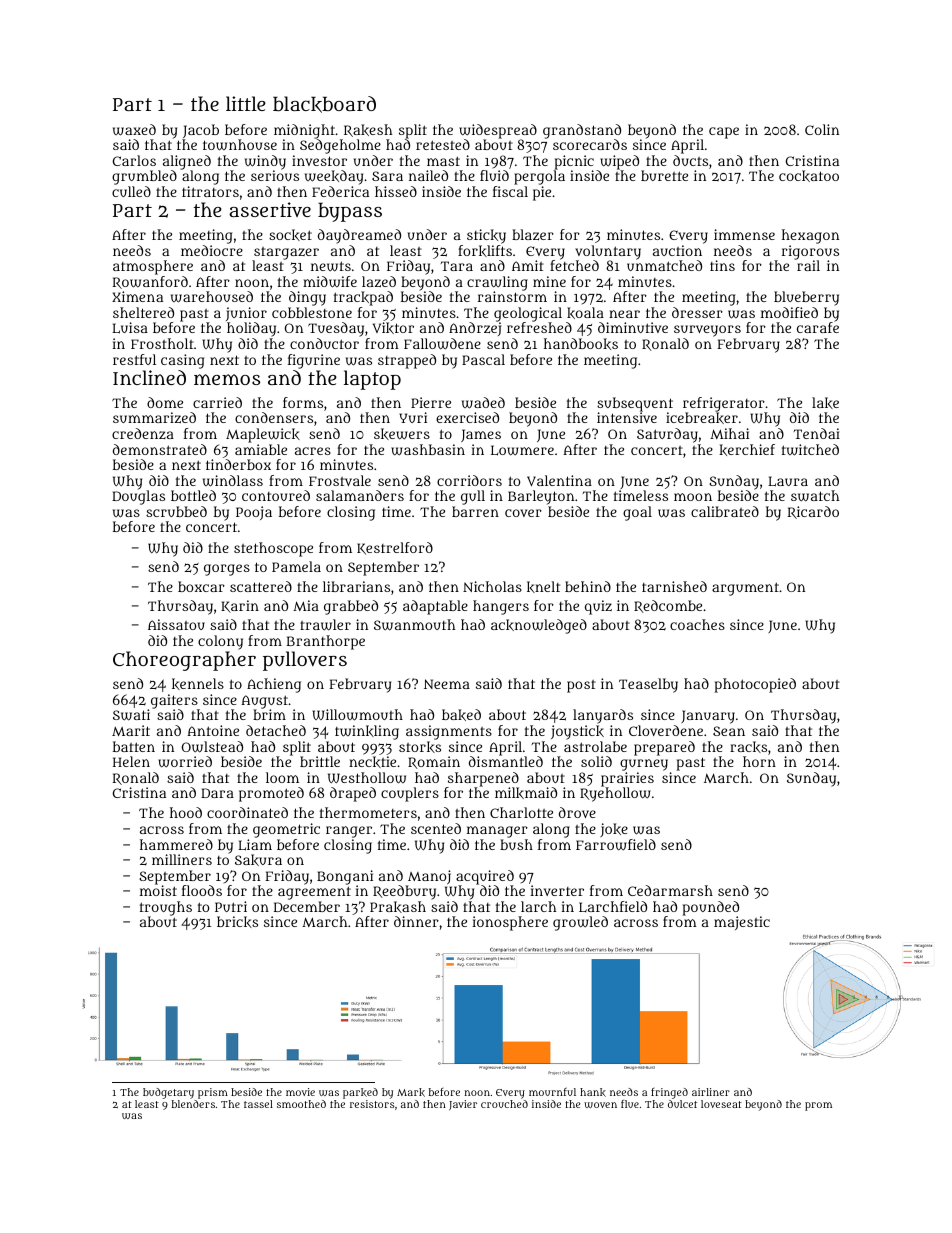 This screenshot has width=952, height=1233. I want to click on Redcombe, so click(668, 606).
